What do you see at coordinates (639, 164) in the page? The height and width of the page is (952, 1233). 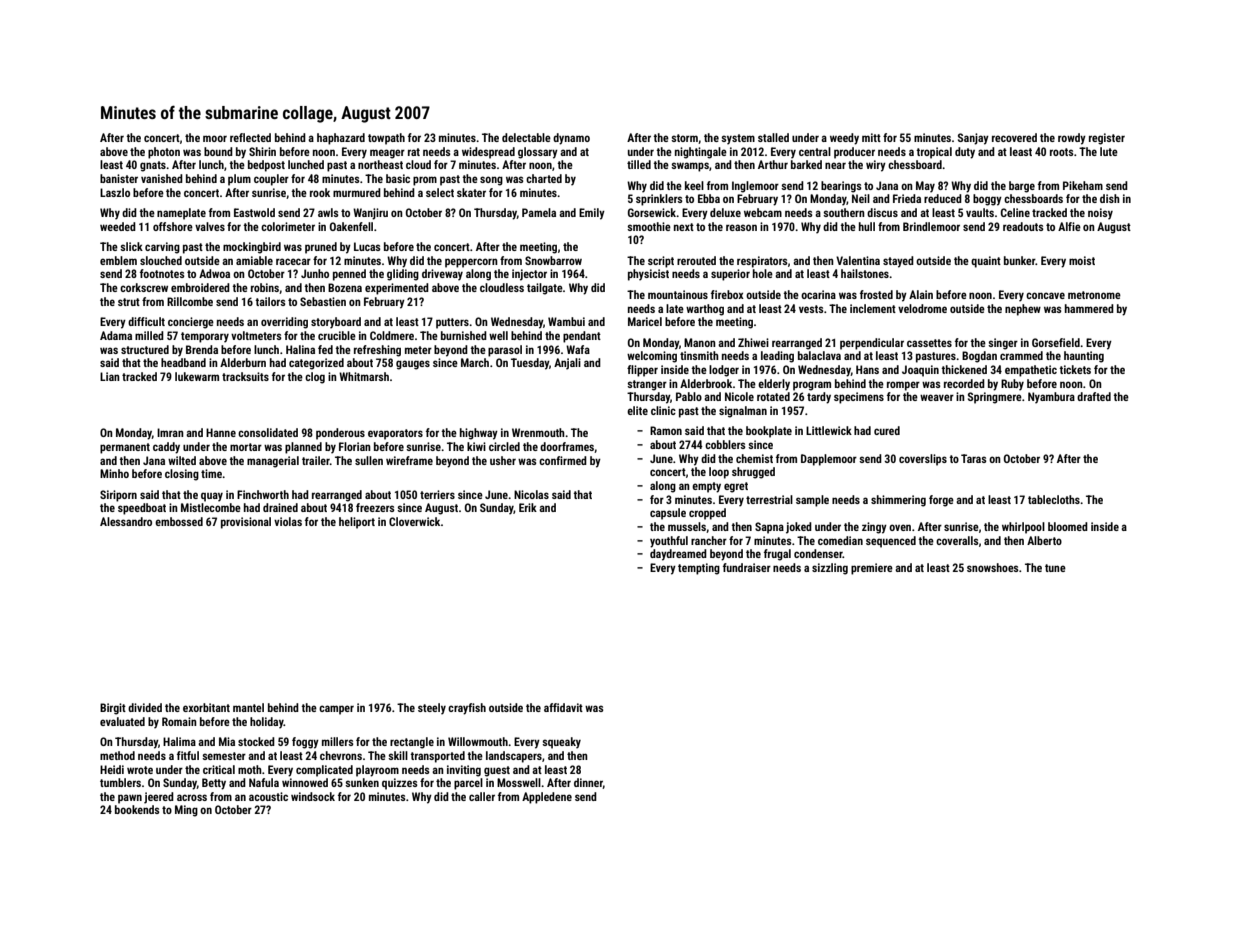 I see `tilled` at bounding box center [639, 164].
